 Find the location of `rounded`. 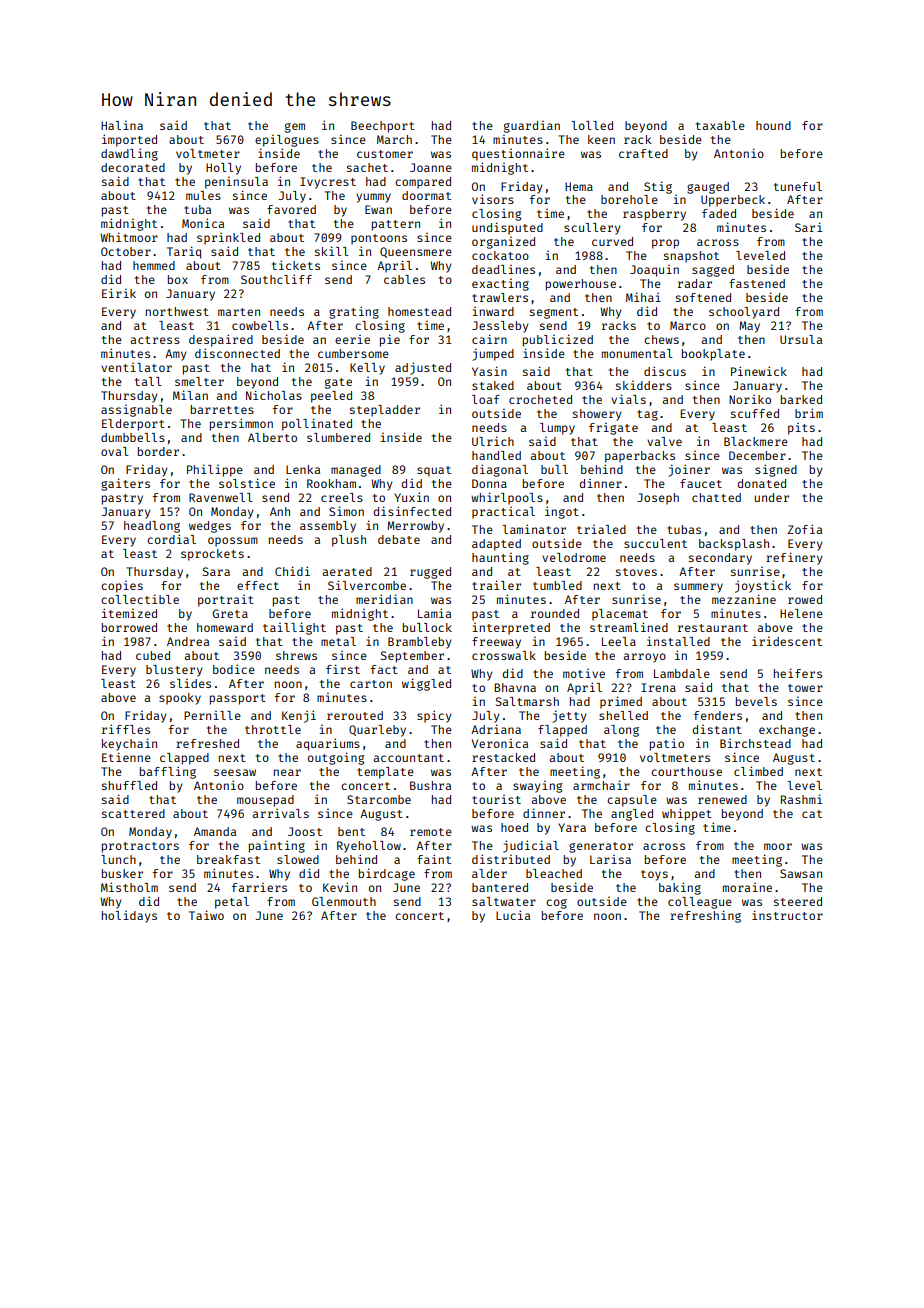

rounded is located at coordinates (555, 613).
